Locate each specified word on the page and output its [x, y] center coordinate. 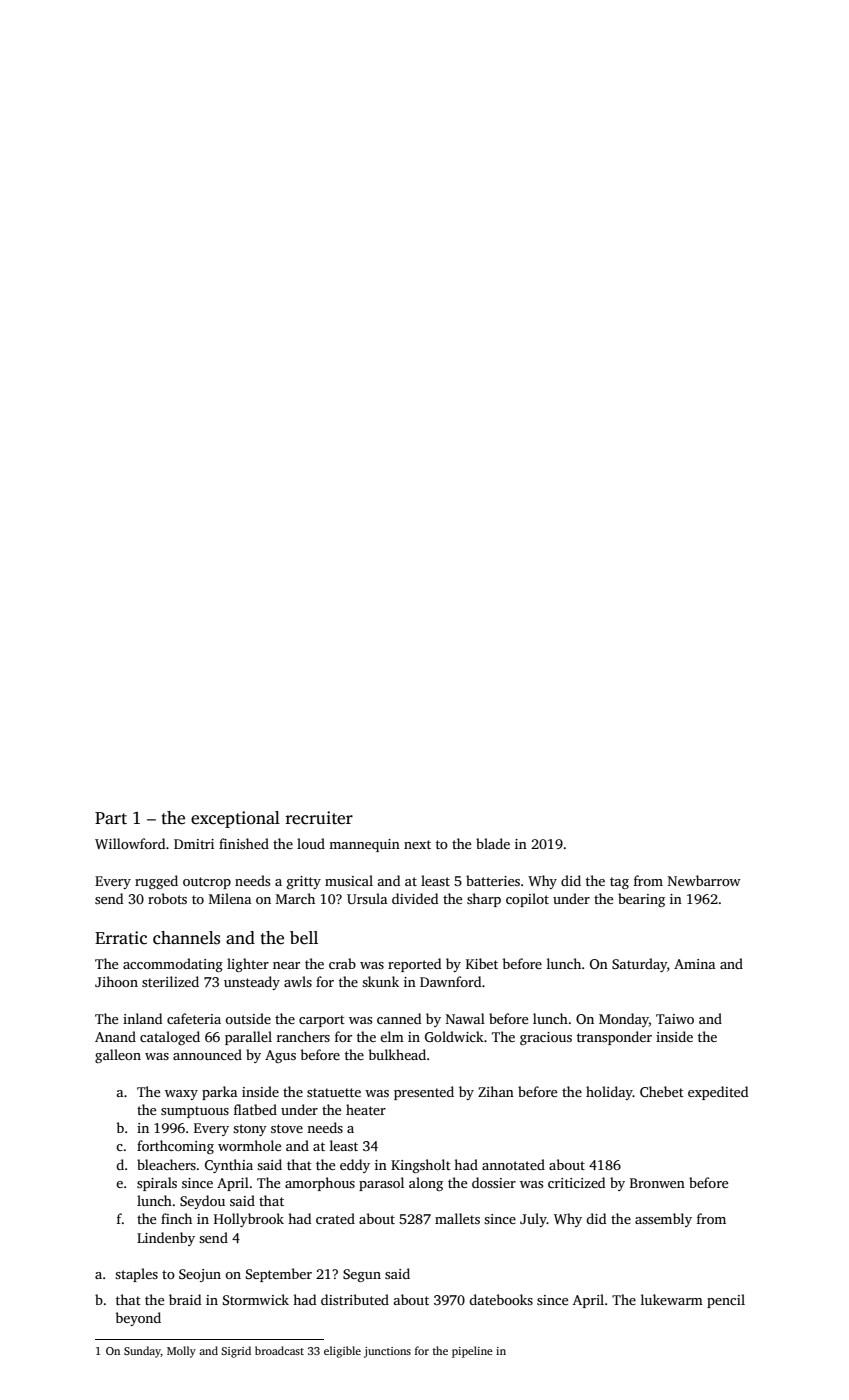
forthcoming [175, 1147]
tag [619, 883]
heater [366, 1109]
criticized [576, 1182]
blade [493, 843]
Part [111, 818]
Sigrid [236, 1352]
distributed [355, 1299]
